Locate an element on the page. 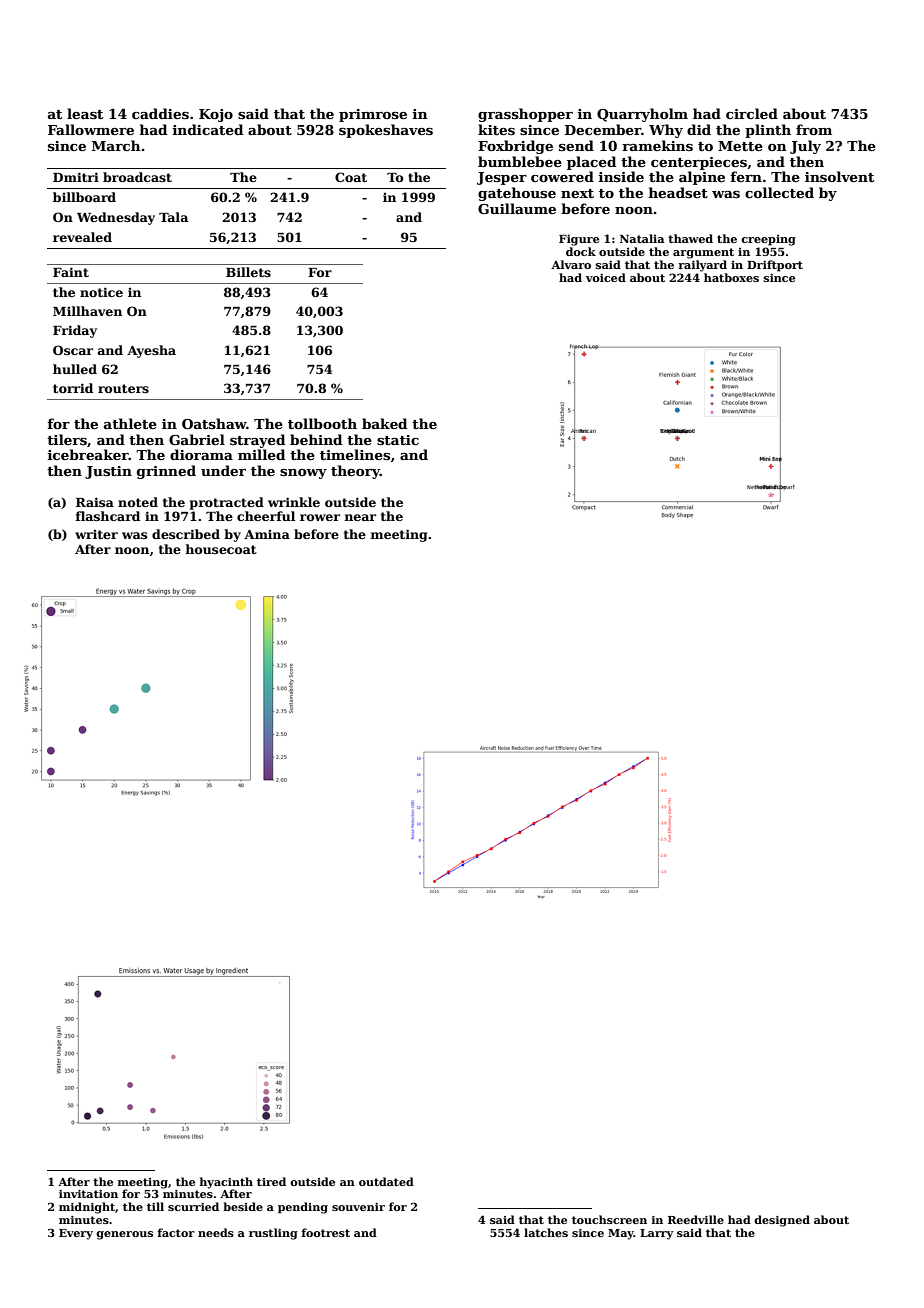  generous is located at coordinates (124, 1235).
